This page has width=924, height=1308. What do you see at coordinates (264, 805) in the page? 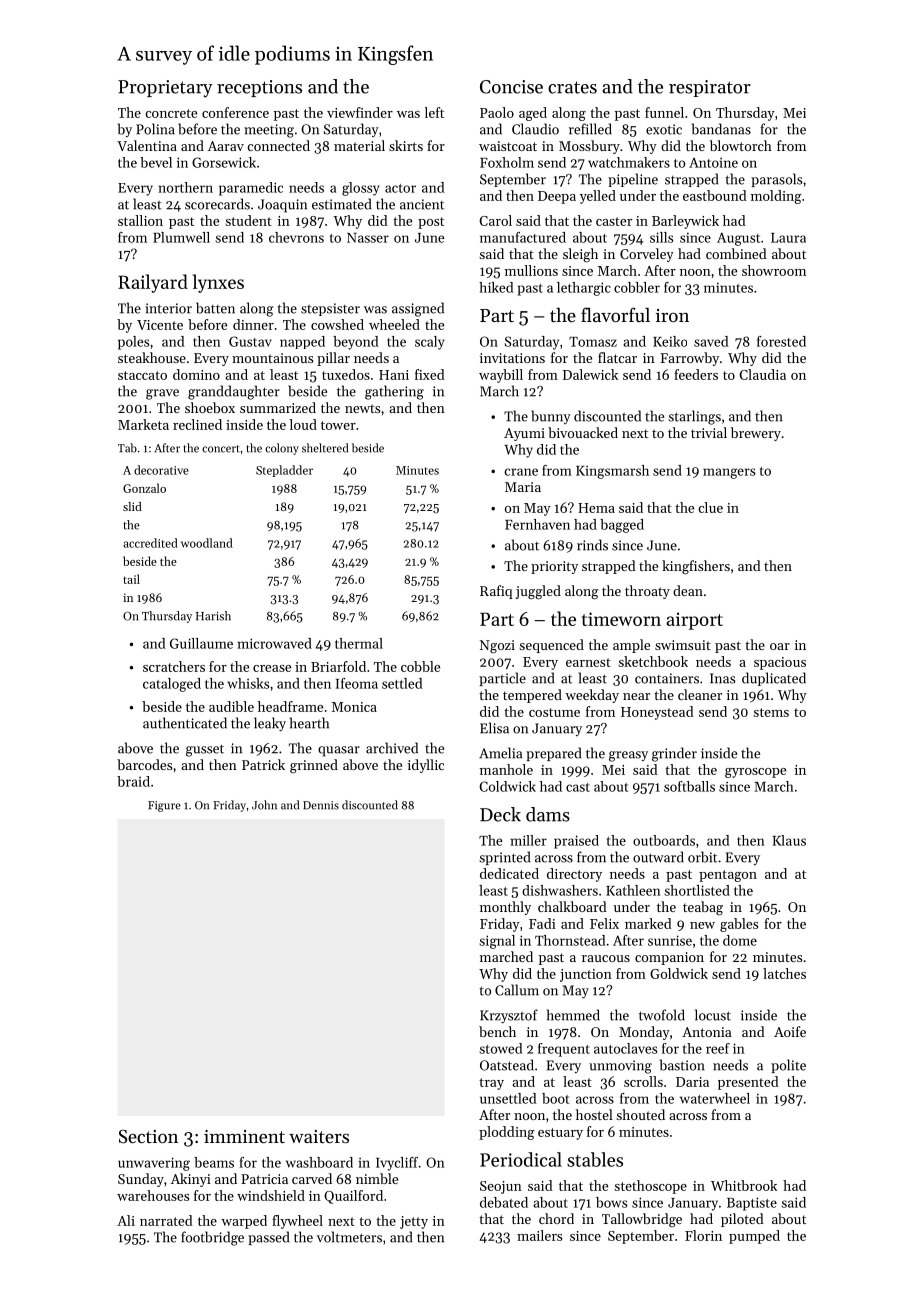
I see `John` at bounding box center [264, 805].
